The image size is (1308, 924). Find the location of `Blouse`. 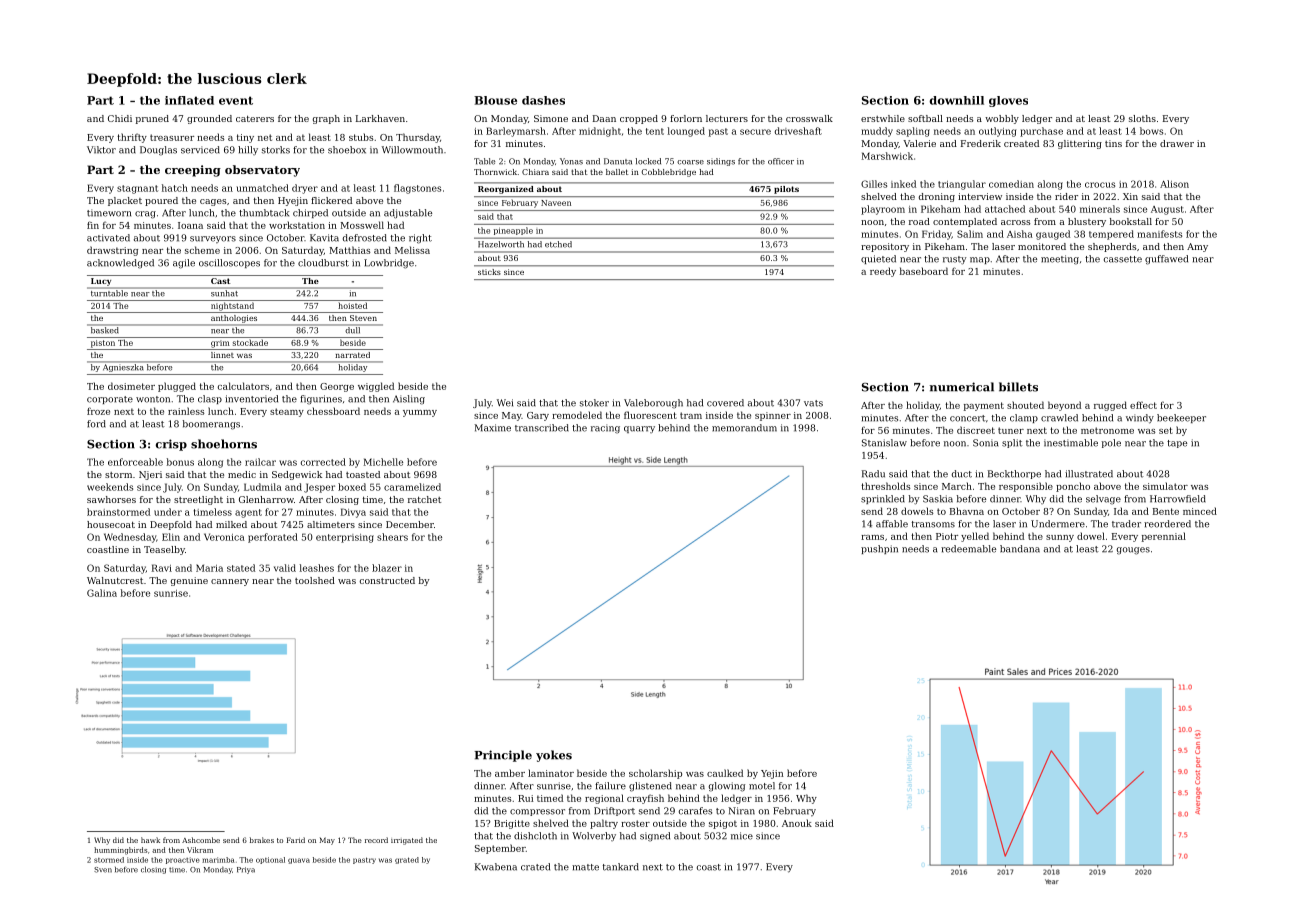

Blouse is located at coordinates (495, 100).
